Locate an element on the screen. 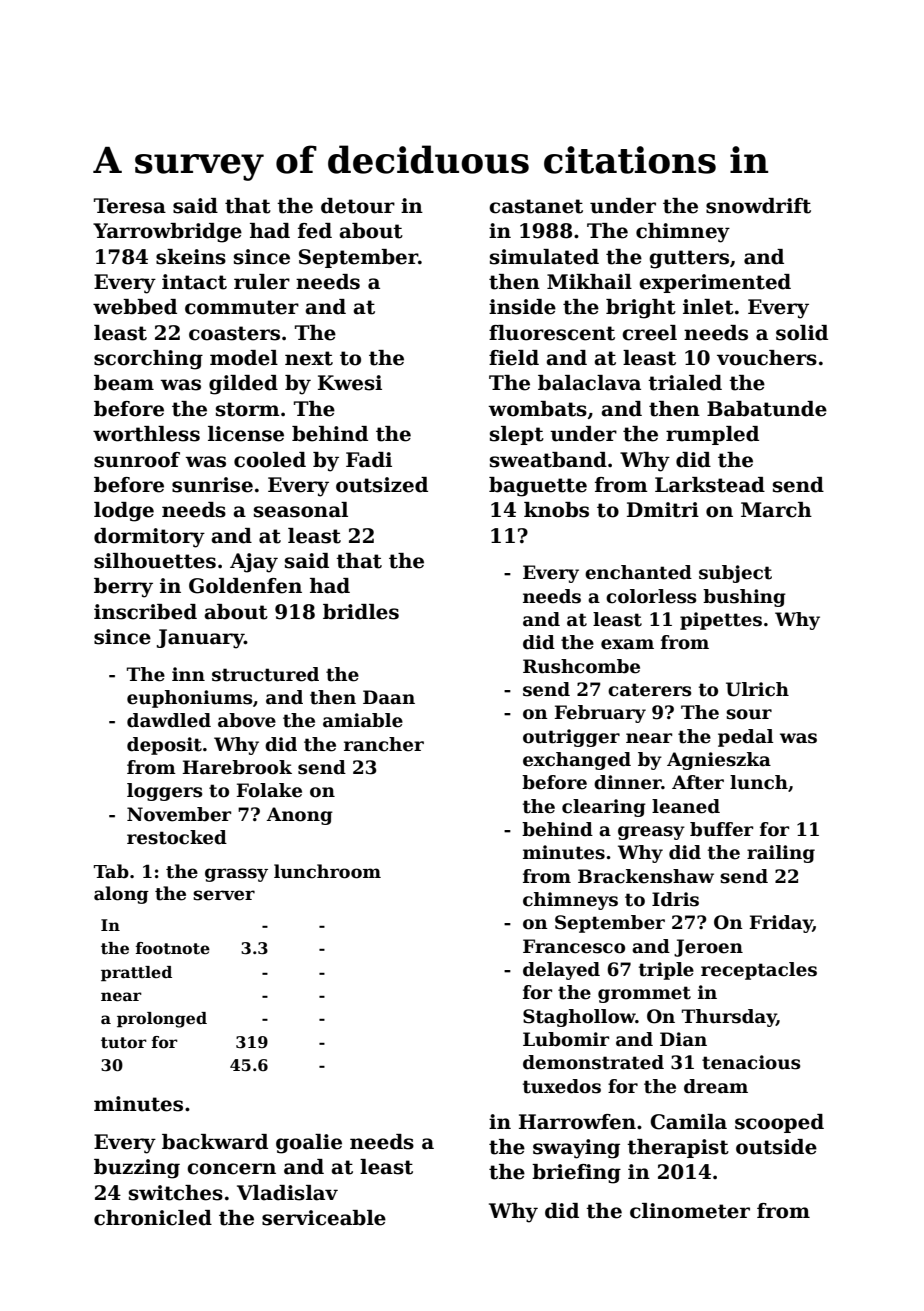 This screenshot has height=1311, width=924. Vladislav is located at coordinates (287, 1193).
